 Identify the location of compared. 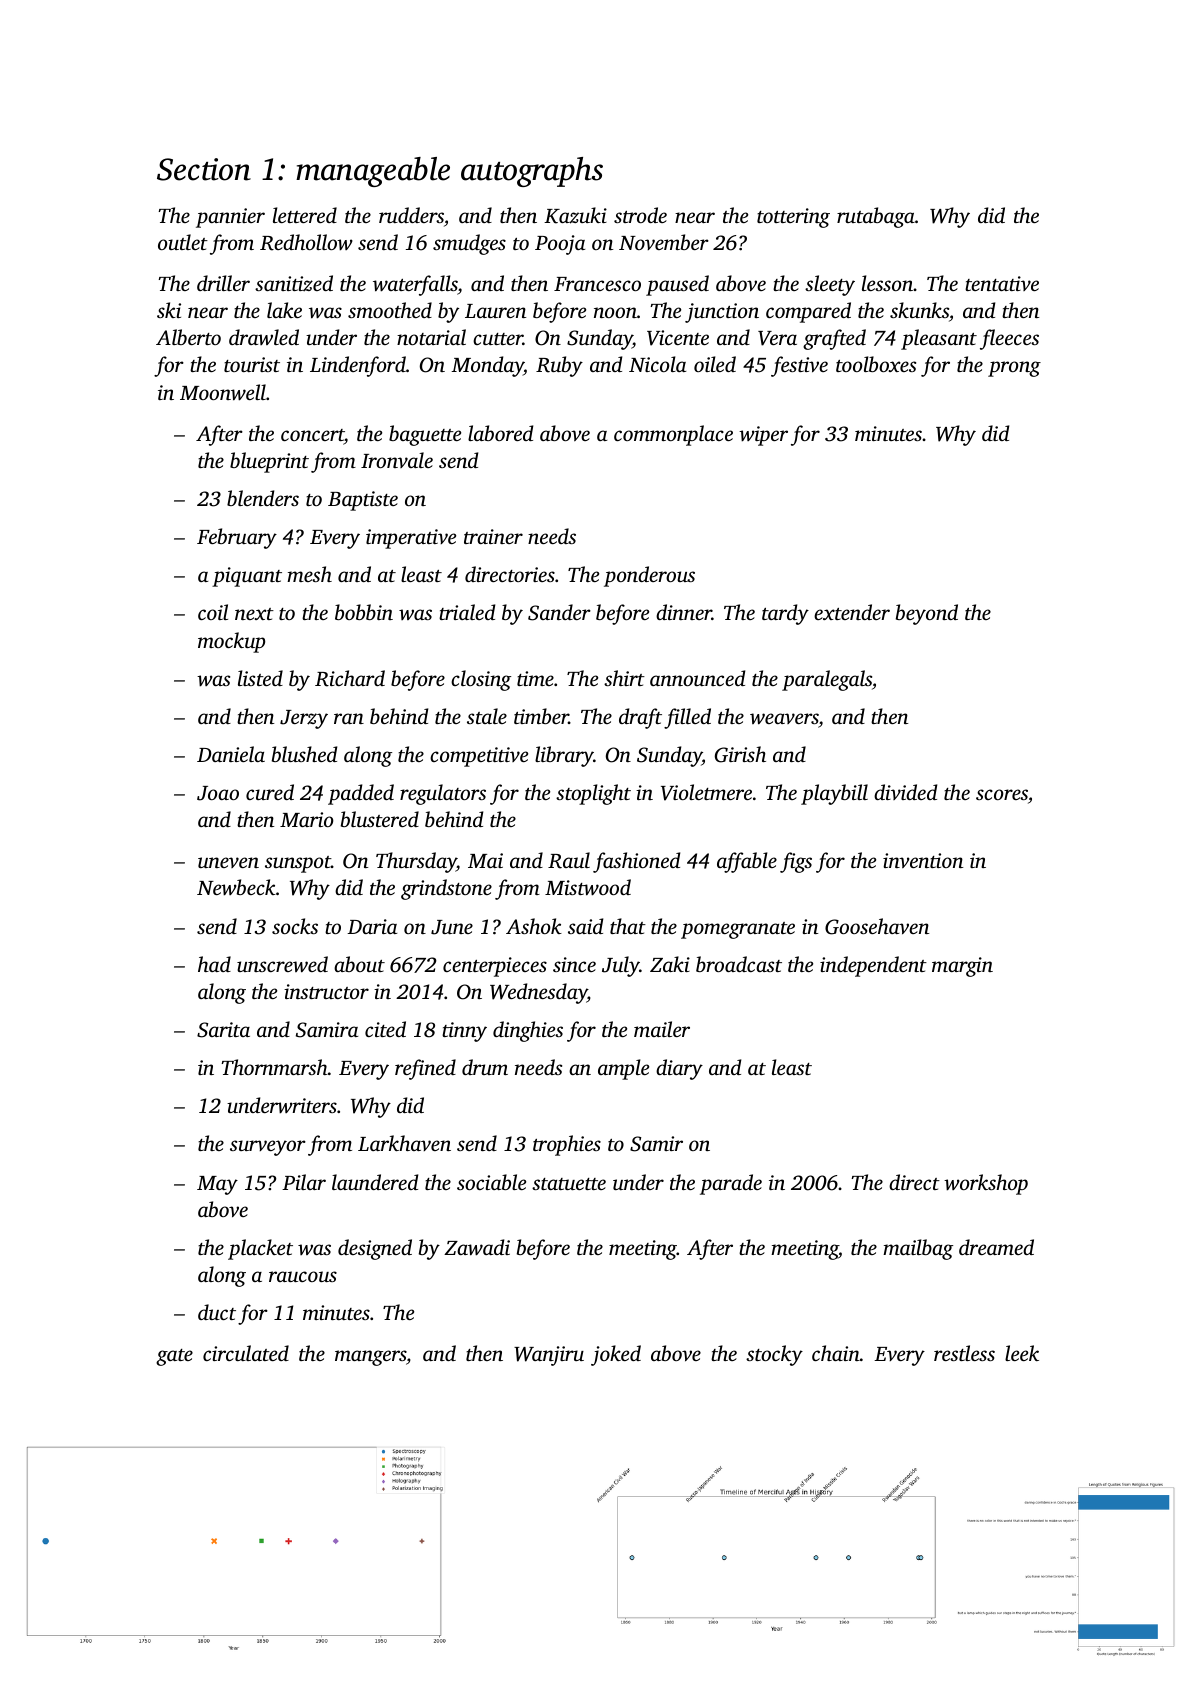
(808, 312).
